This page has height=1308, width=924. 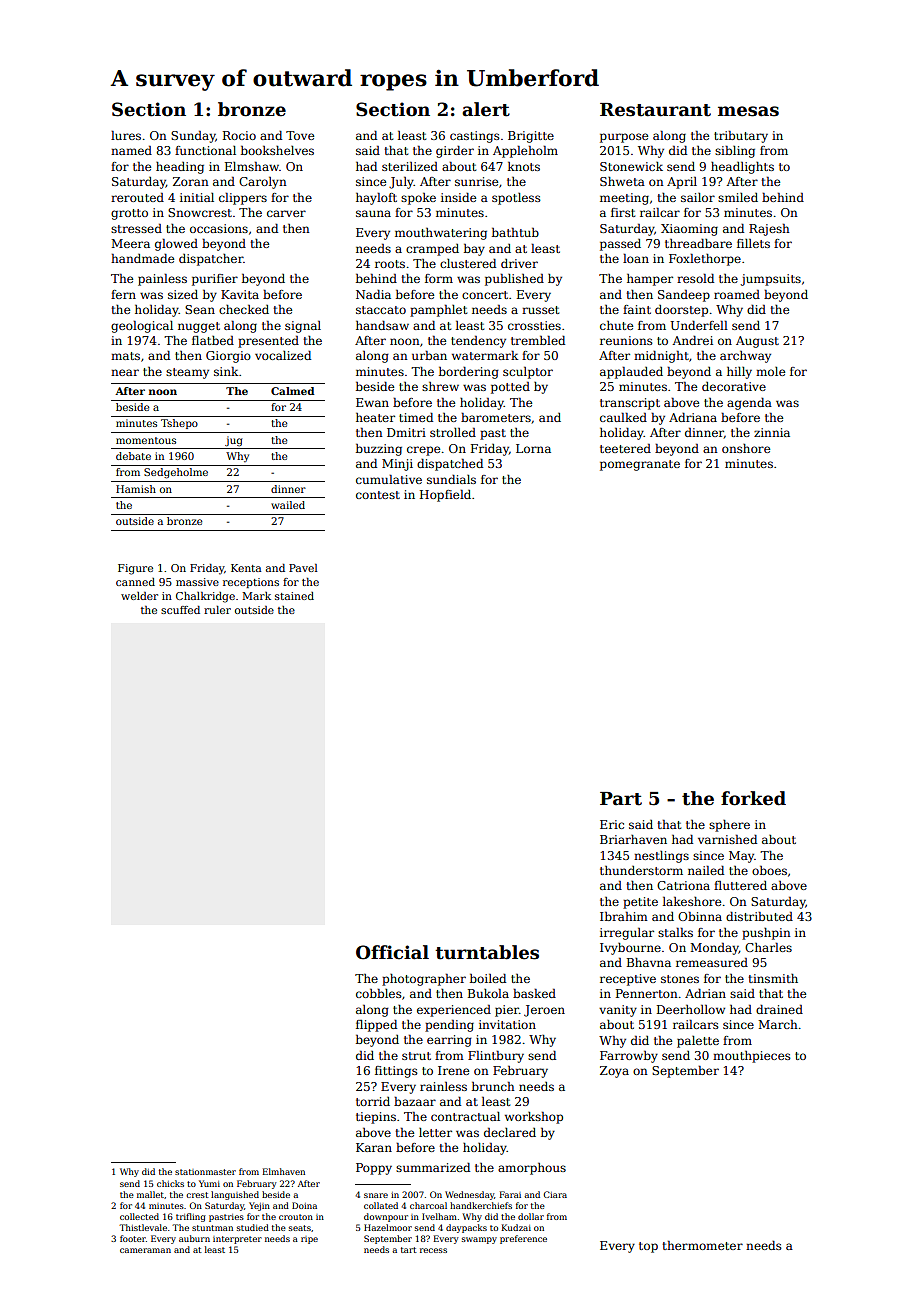 I want to click on Official, so click(x=392, y=952).
